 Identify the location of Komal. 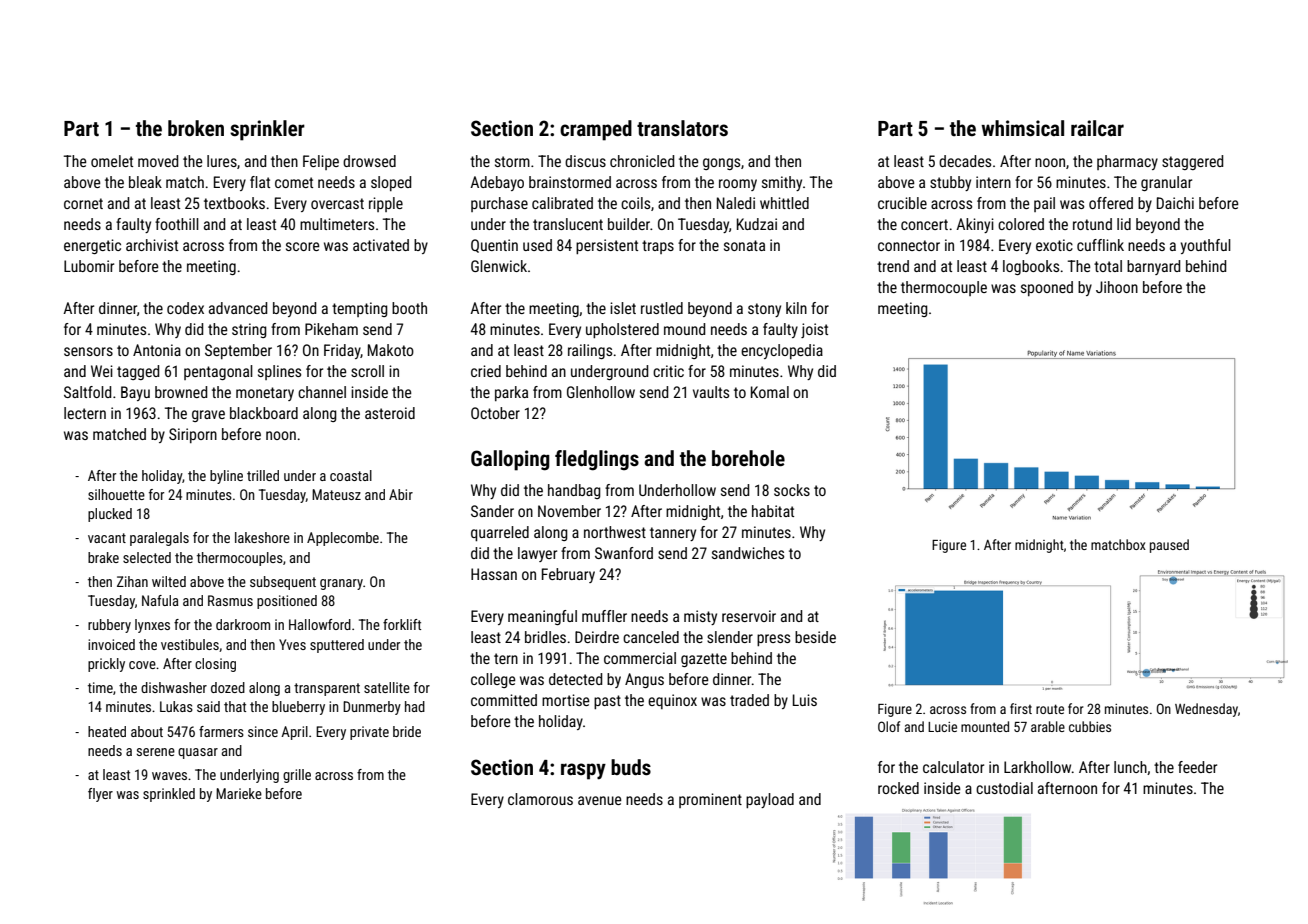
(770, 392).
